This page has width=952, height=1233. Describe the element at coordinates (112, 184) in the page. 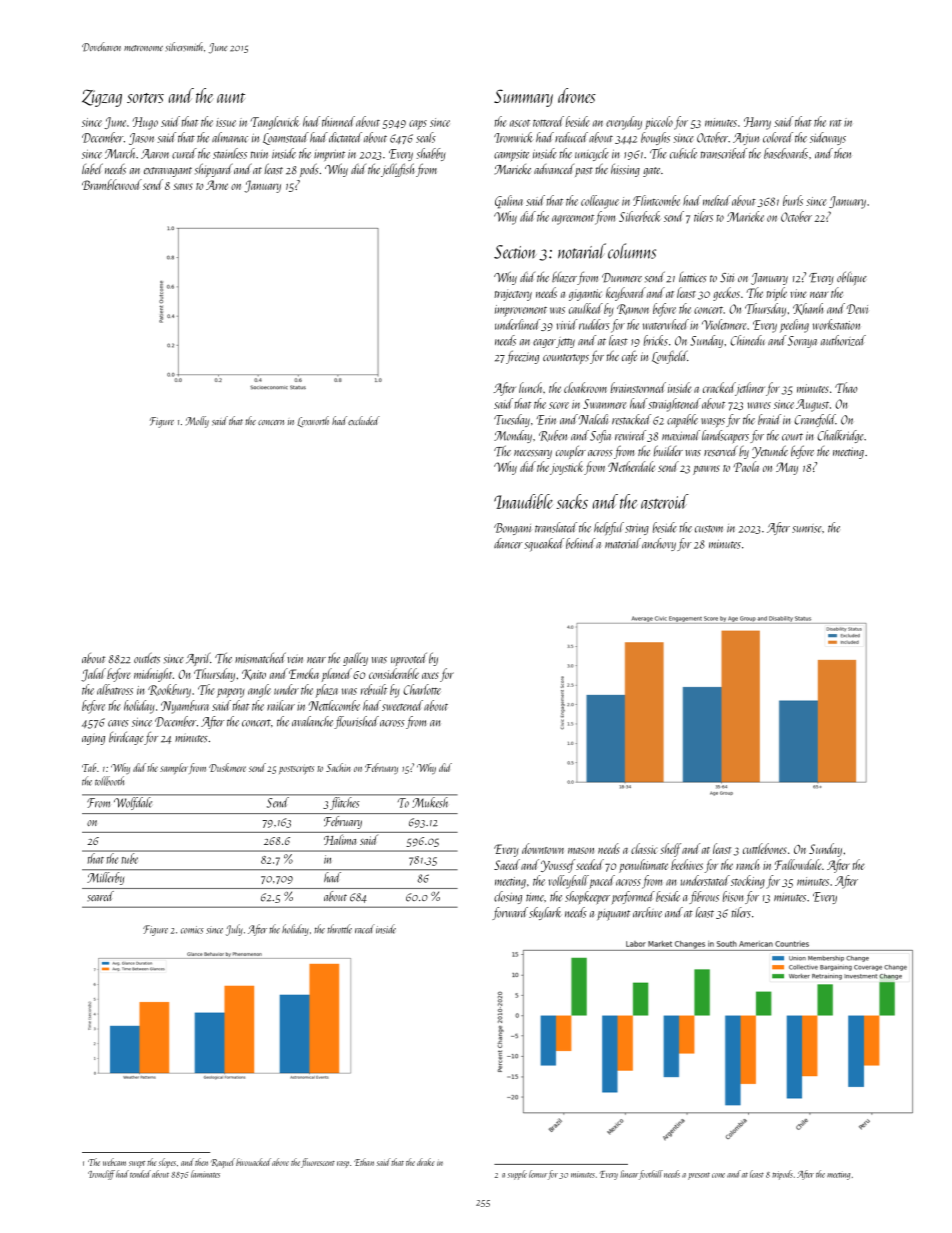

I see `Bramblewood` at that location.
